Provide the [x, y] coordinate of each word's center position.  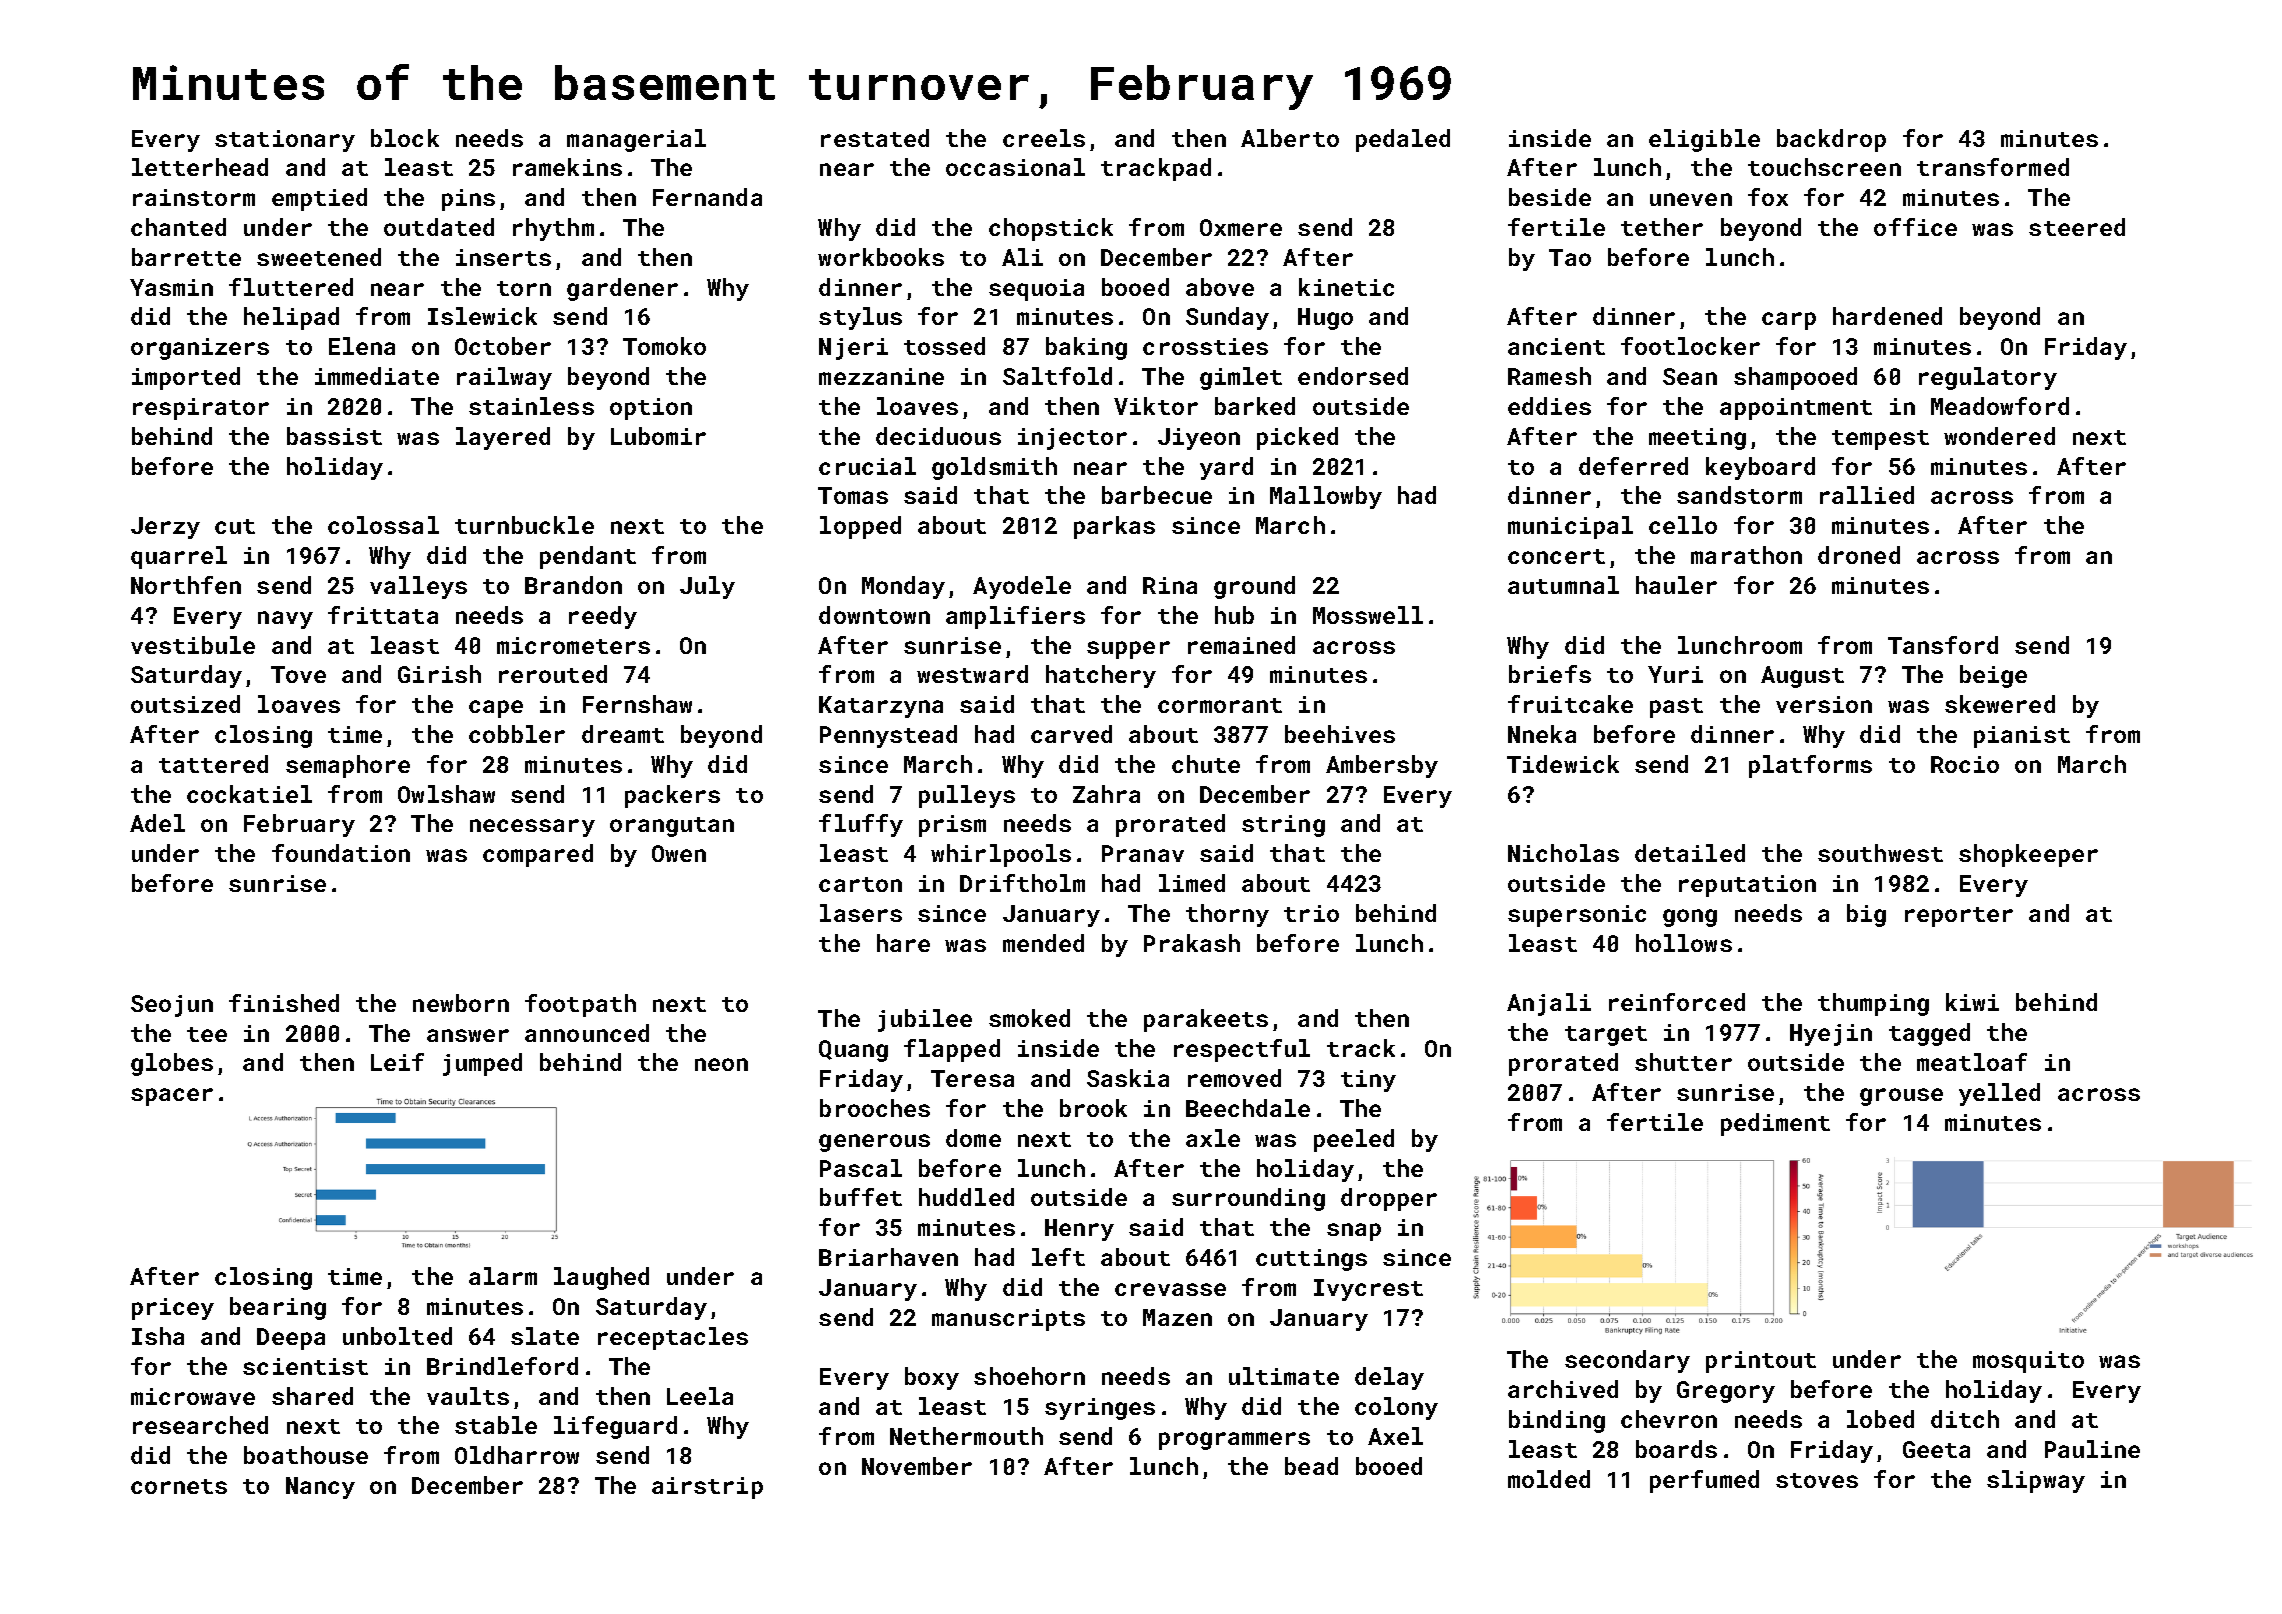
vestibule [193, 645]
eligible [1704, 140]
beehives [1340, 734]
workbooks [881, 257]
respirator [201, 409]
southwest [1880, 853]
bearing [278, 1308]
